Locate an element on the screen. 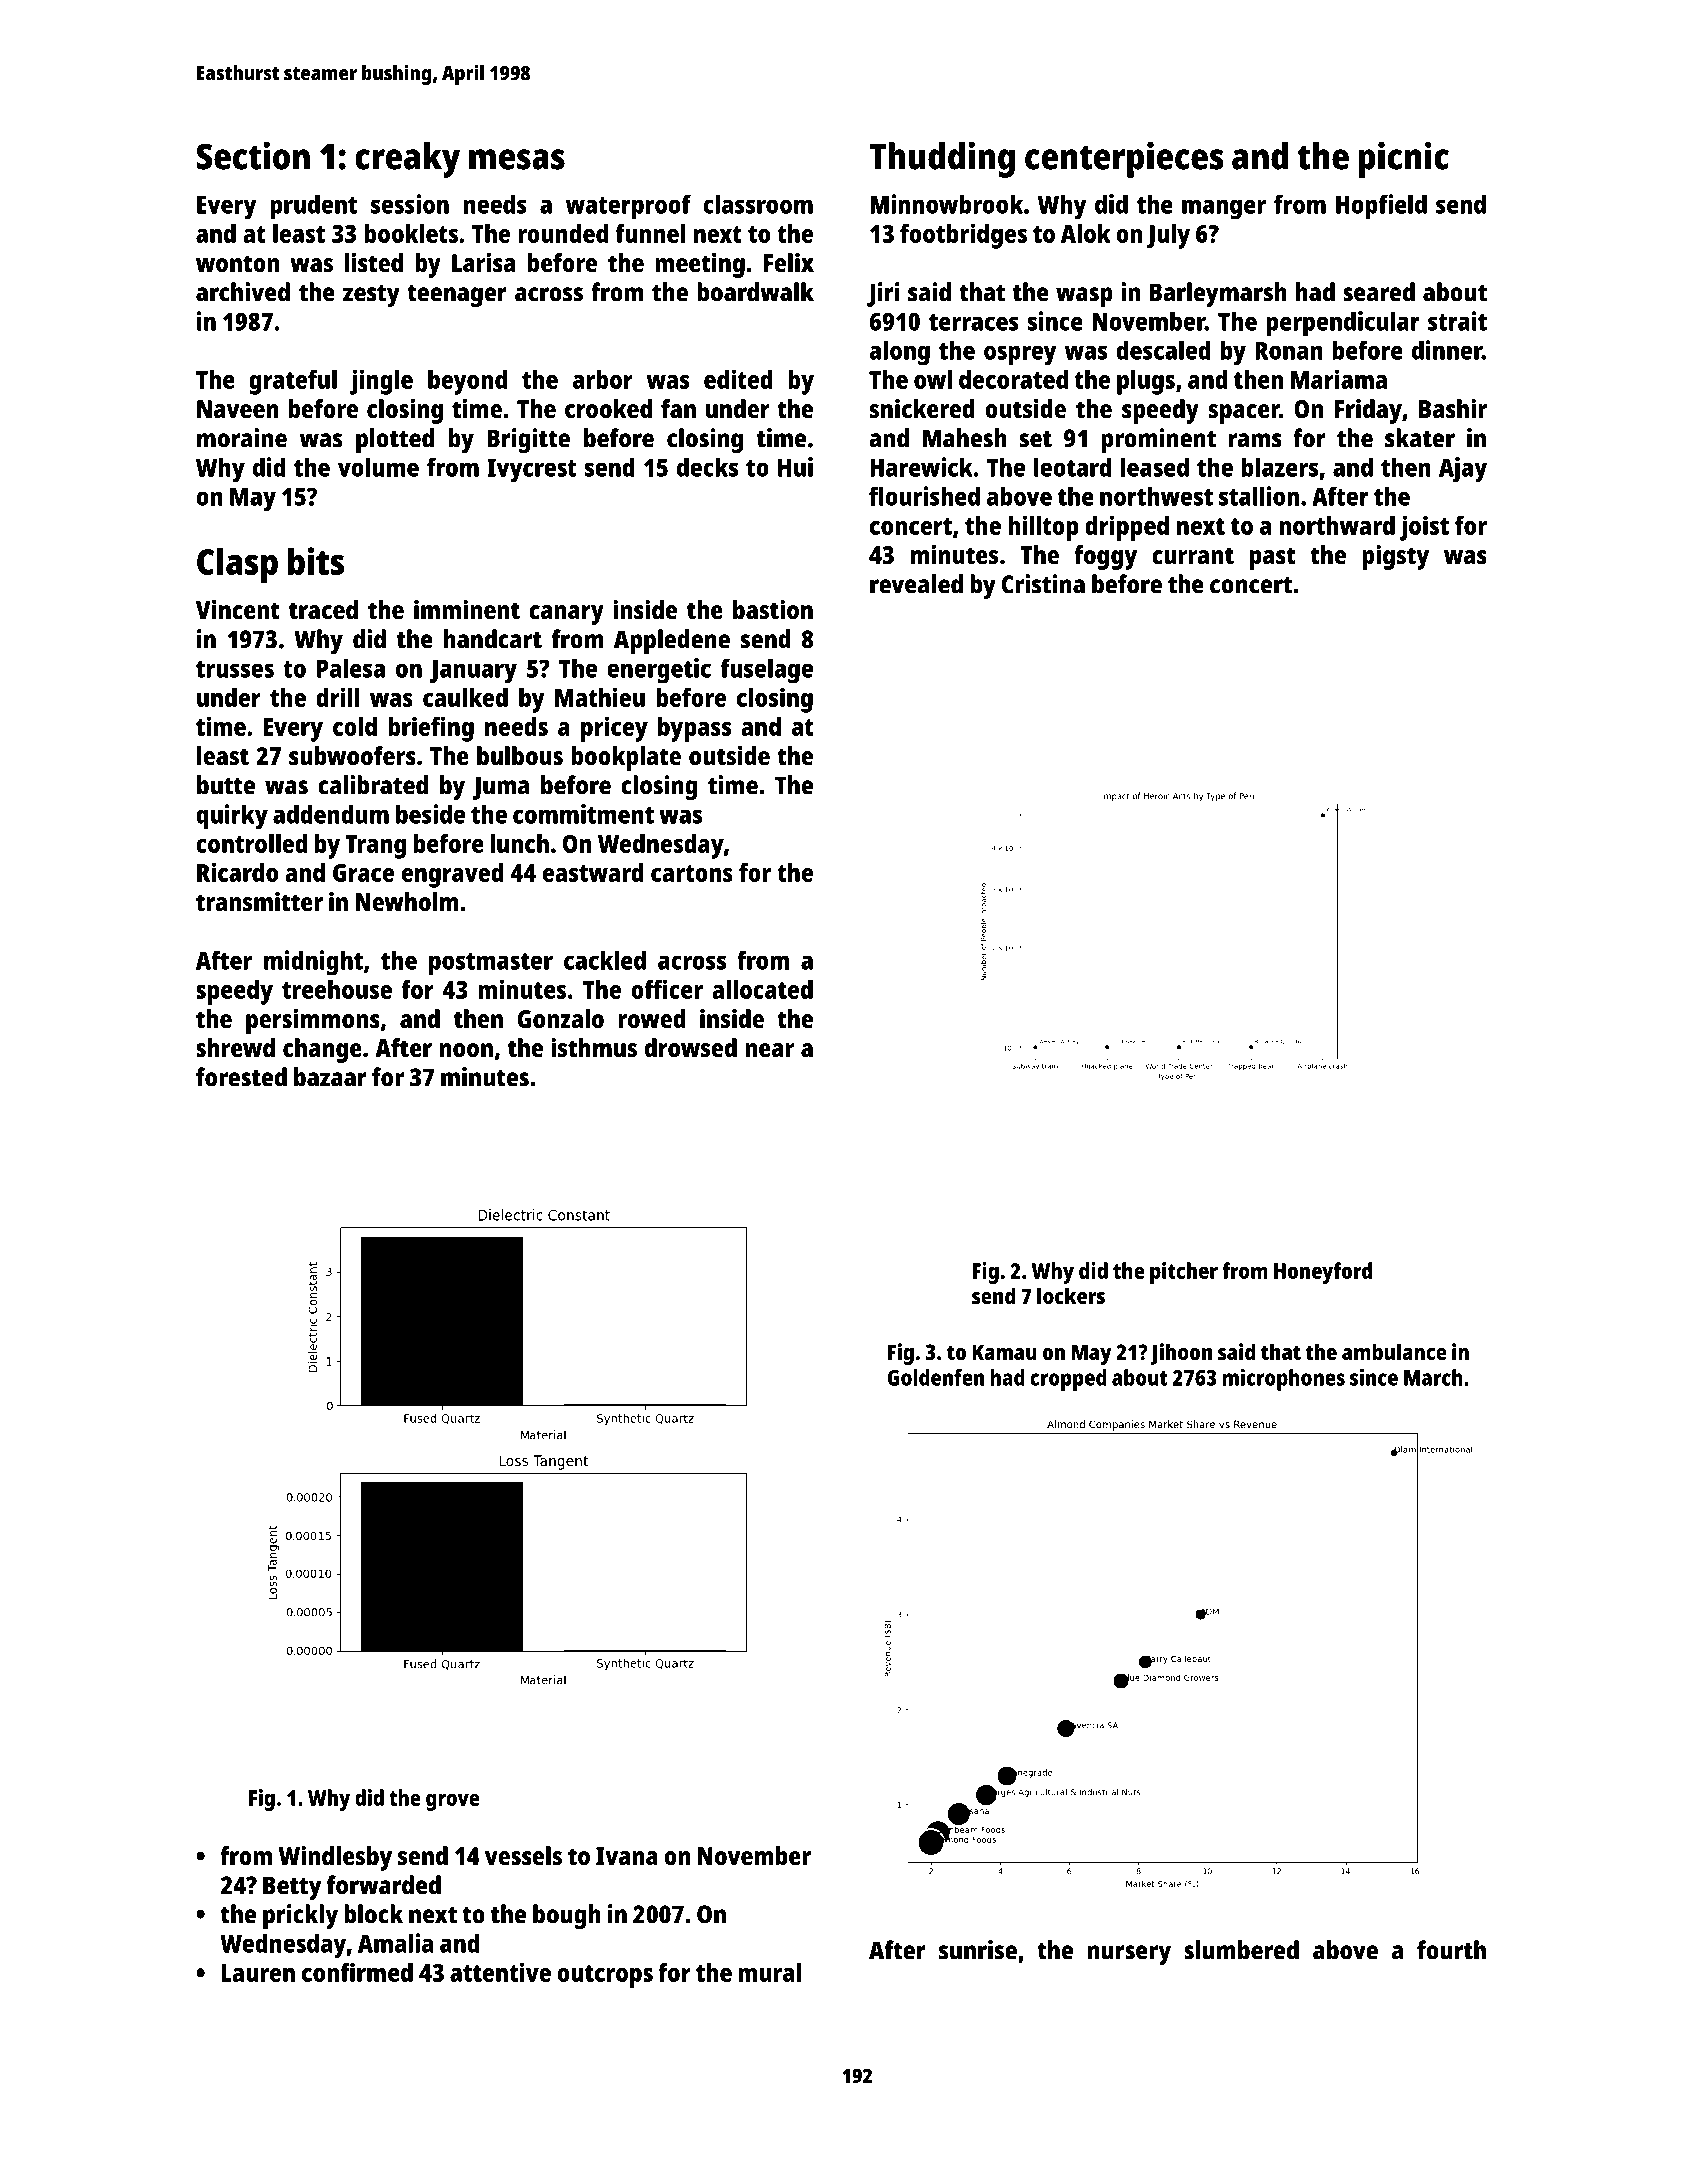 The height and width of the screenshot is (2178, 1683). past is located at coordinates (1273, 558).
